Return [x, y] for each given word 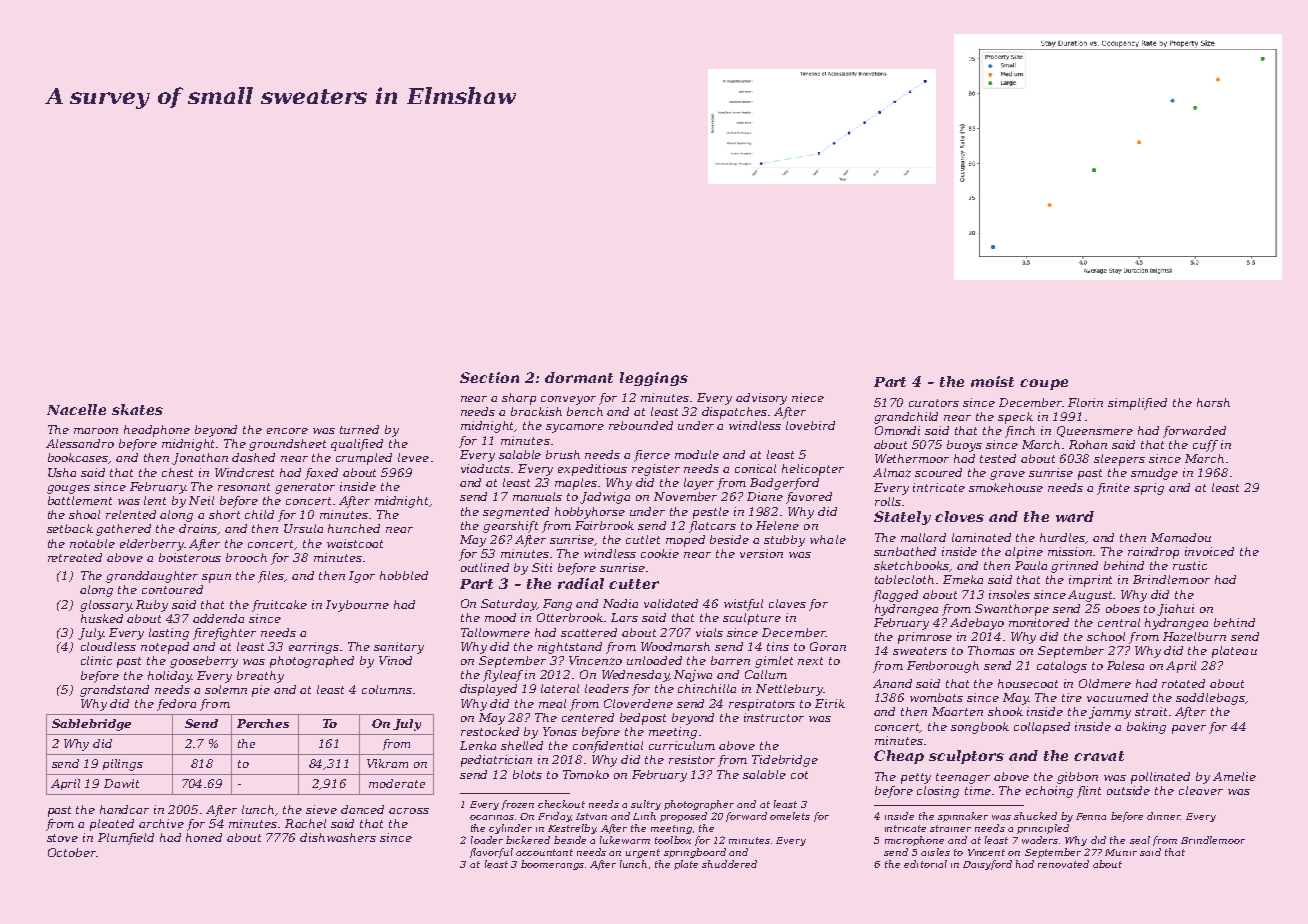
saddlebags [1210, 699]
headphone [157, 431]
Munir [1121, 852]
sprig [1149, 489]
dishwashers [338, 837]
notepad [165, 648]
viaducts [486, 468]
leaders [607, 688]
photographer [699, 805]
